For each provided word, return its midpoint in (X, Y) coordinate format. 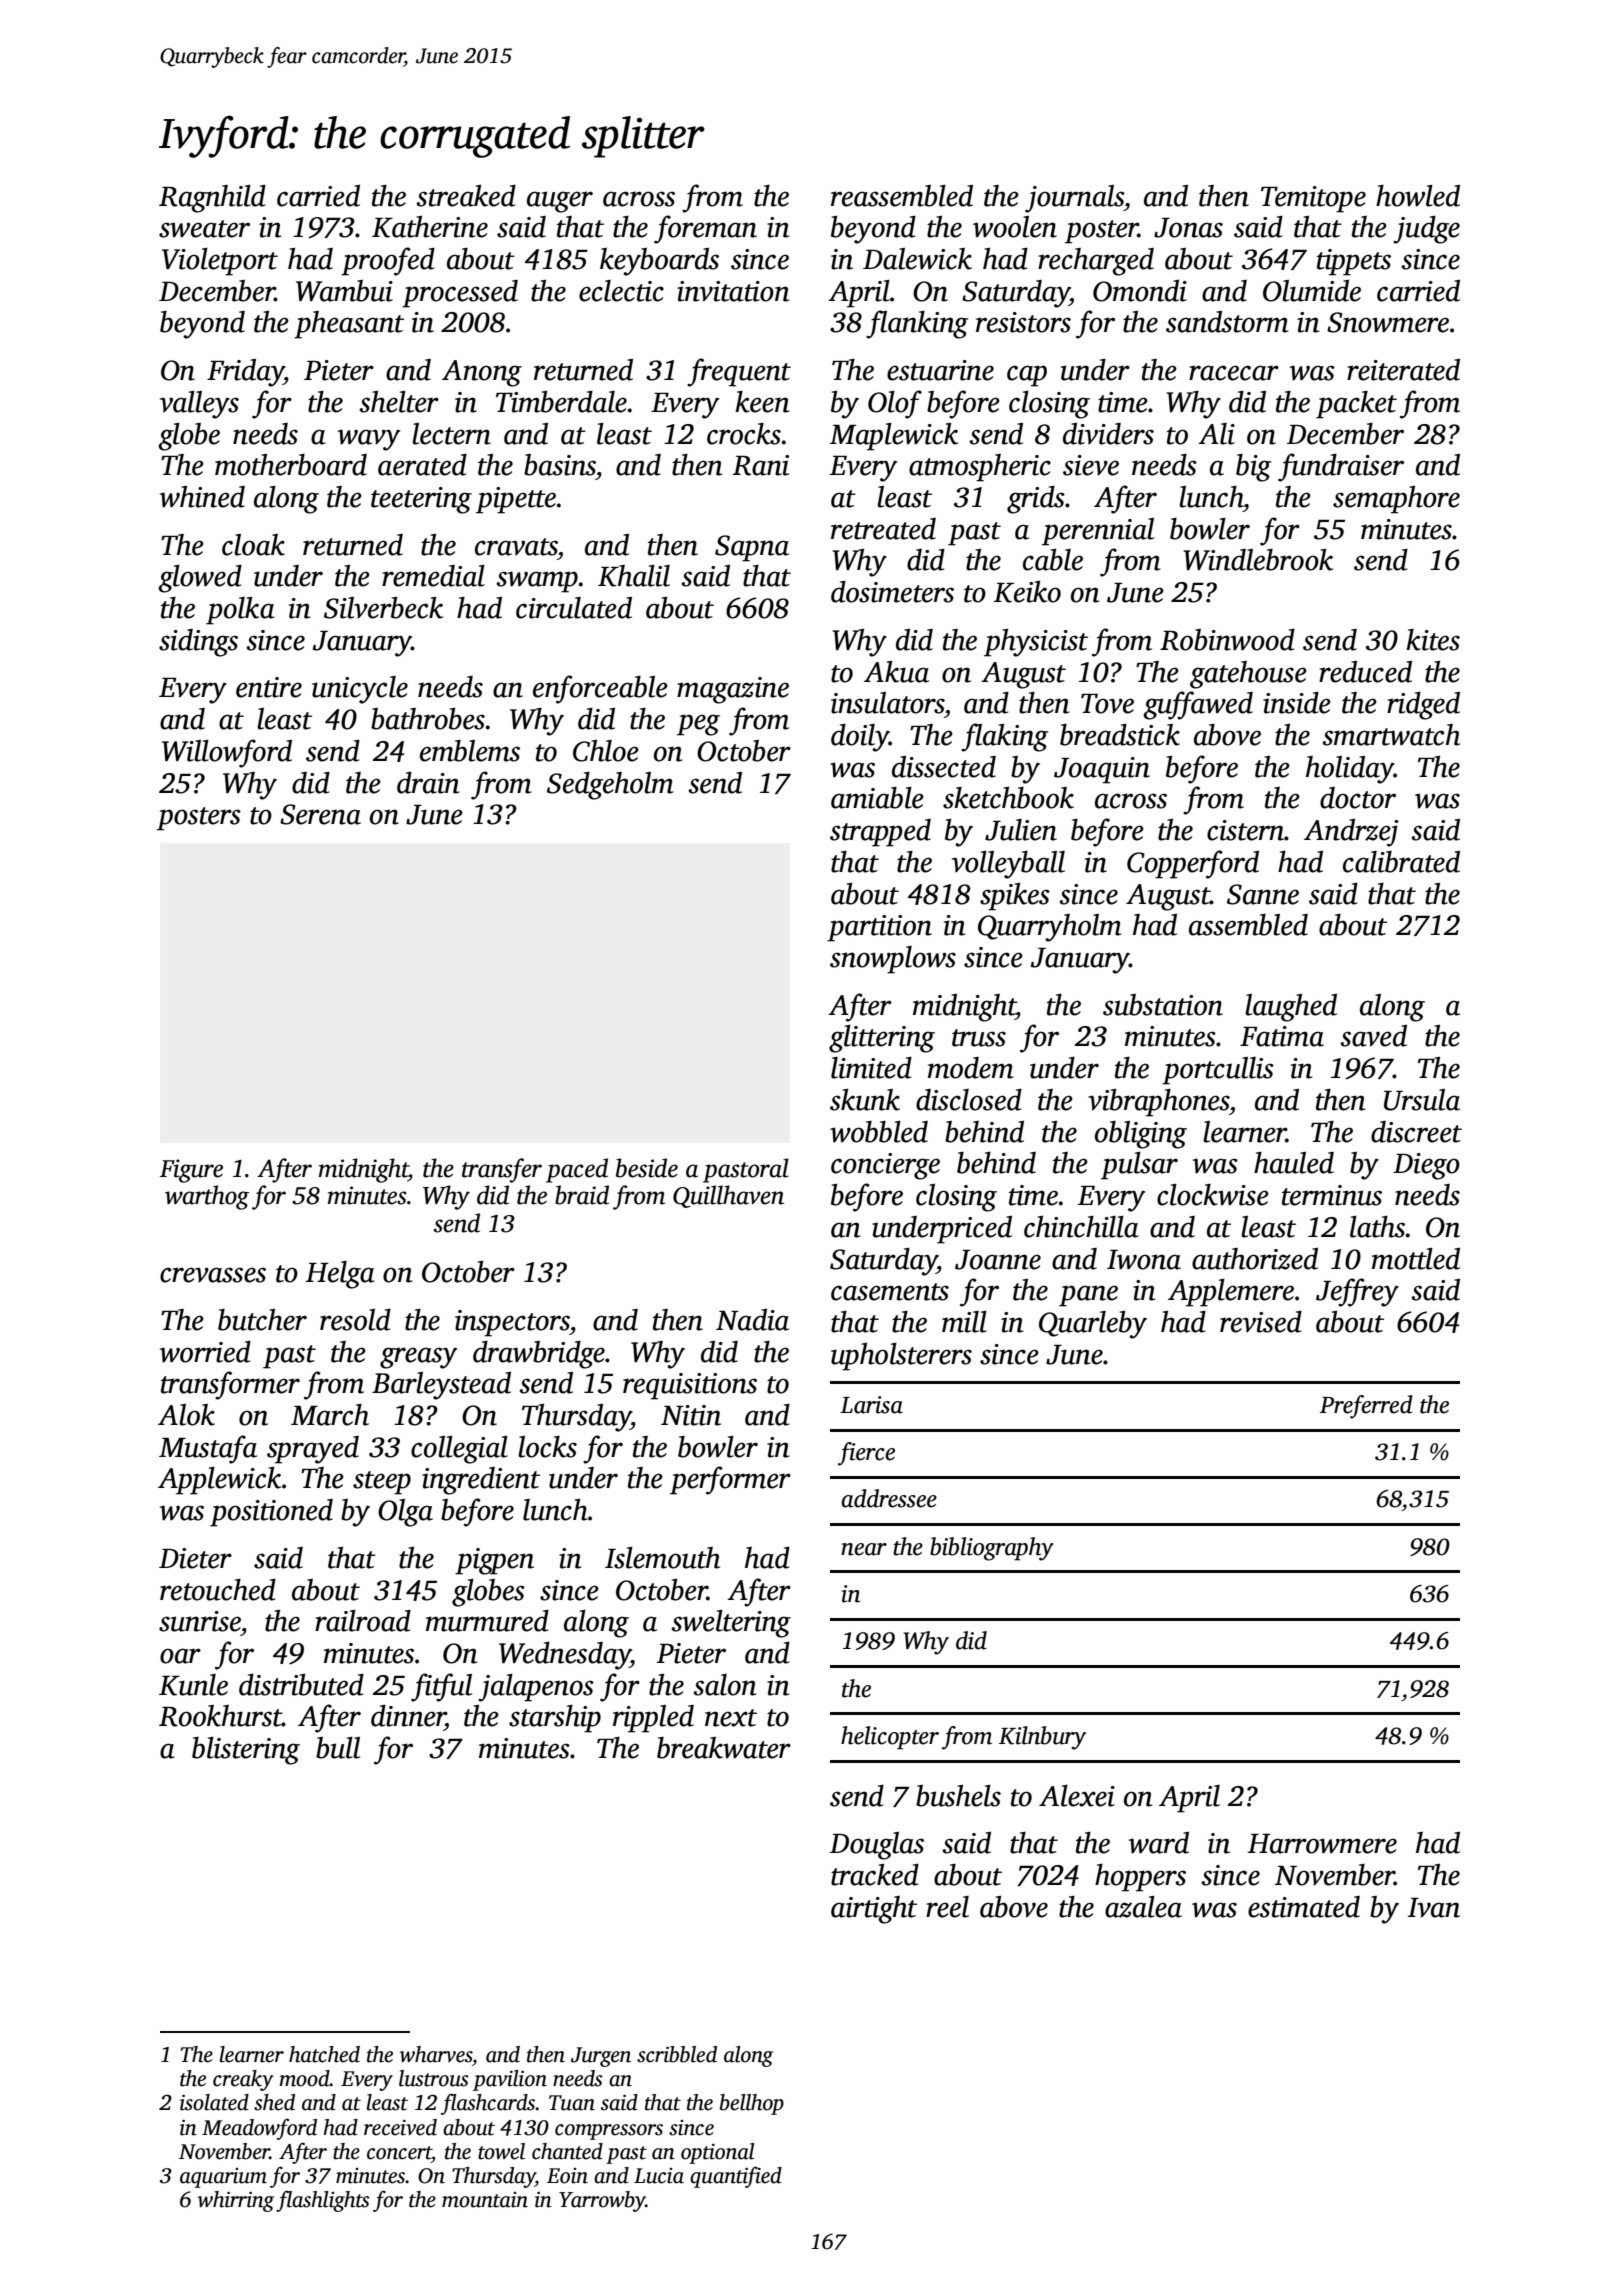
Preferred (1366, 1407)
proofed (388, 261)
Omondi (1140, 291)
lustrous (434, 2078)
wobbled (879, 1132)
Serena (320, 814)
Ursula (1422, 1100)
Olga (405, 1513)
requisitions (690, 1386)
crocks (744, 434)
